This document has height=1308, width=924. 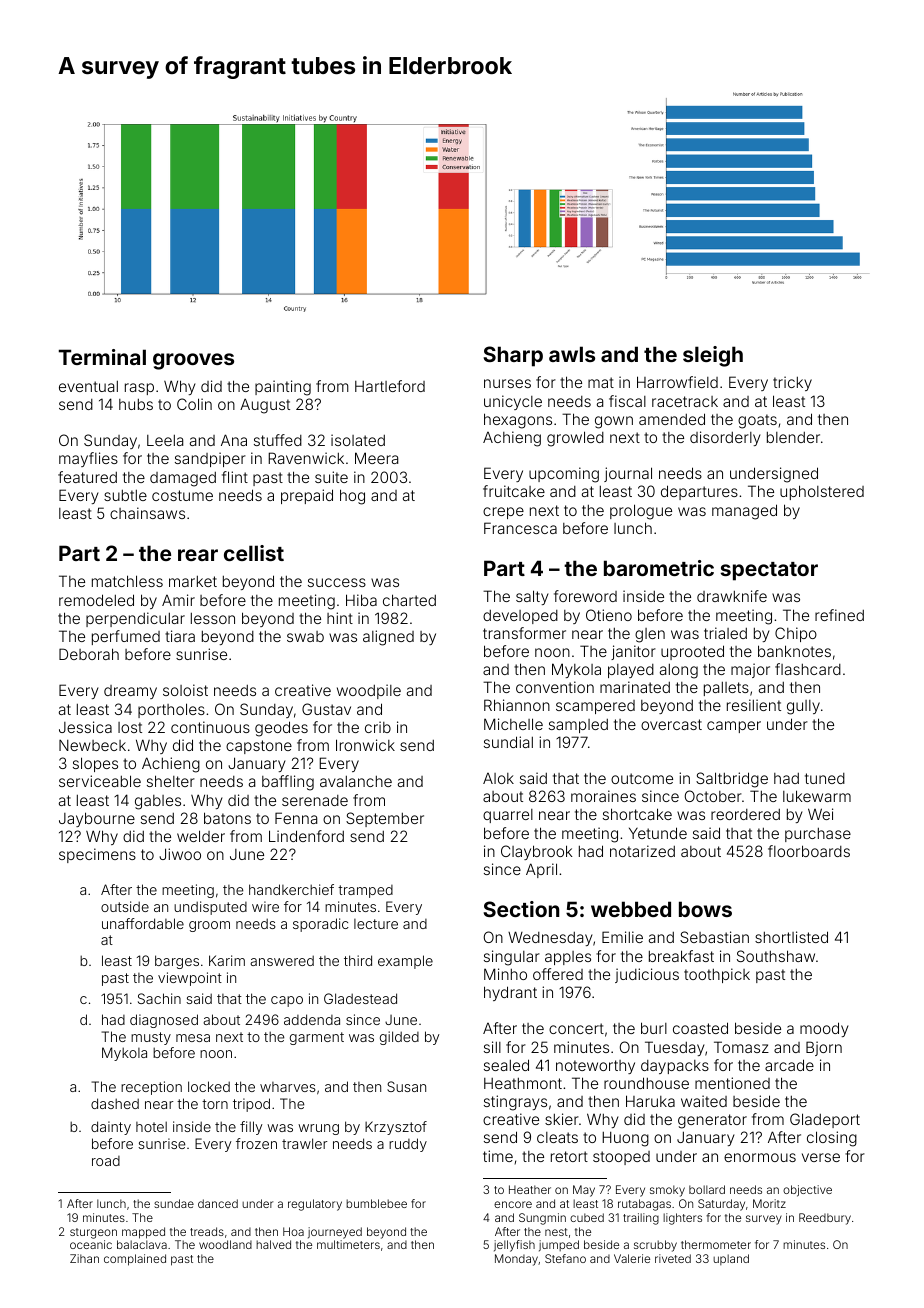 I want to click on success, so click(x=337, y=582).
